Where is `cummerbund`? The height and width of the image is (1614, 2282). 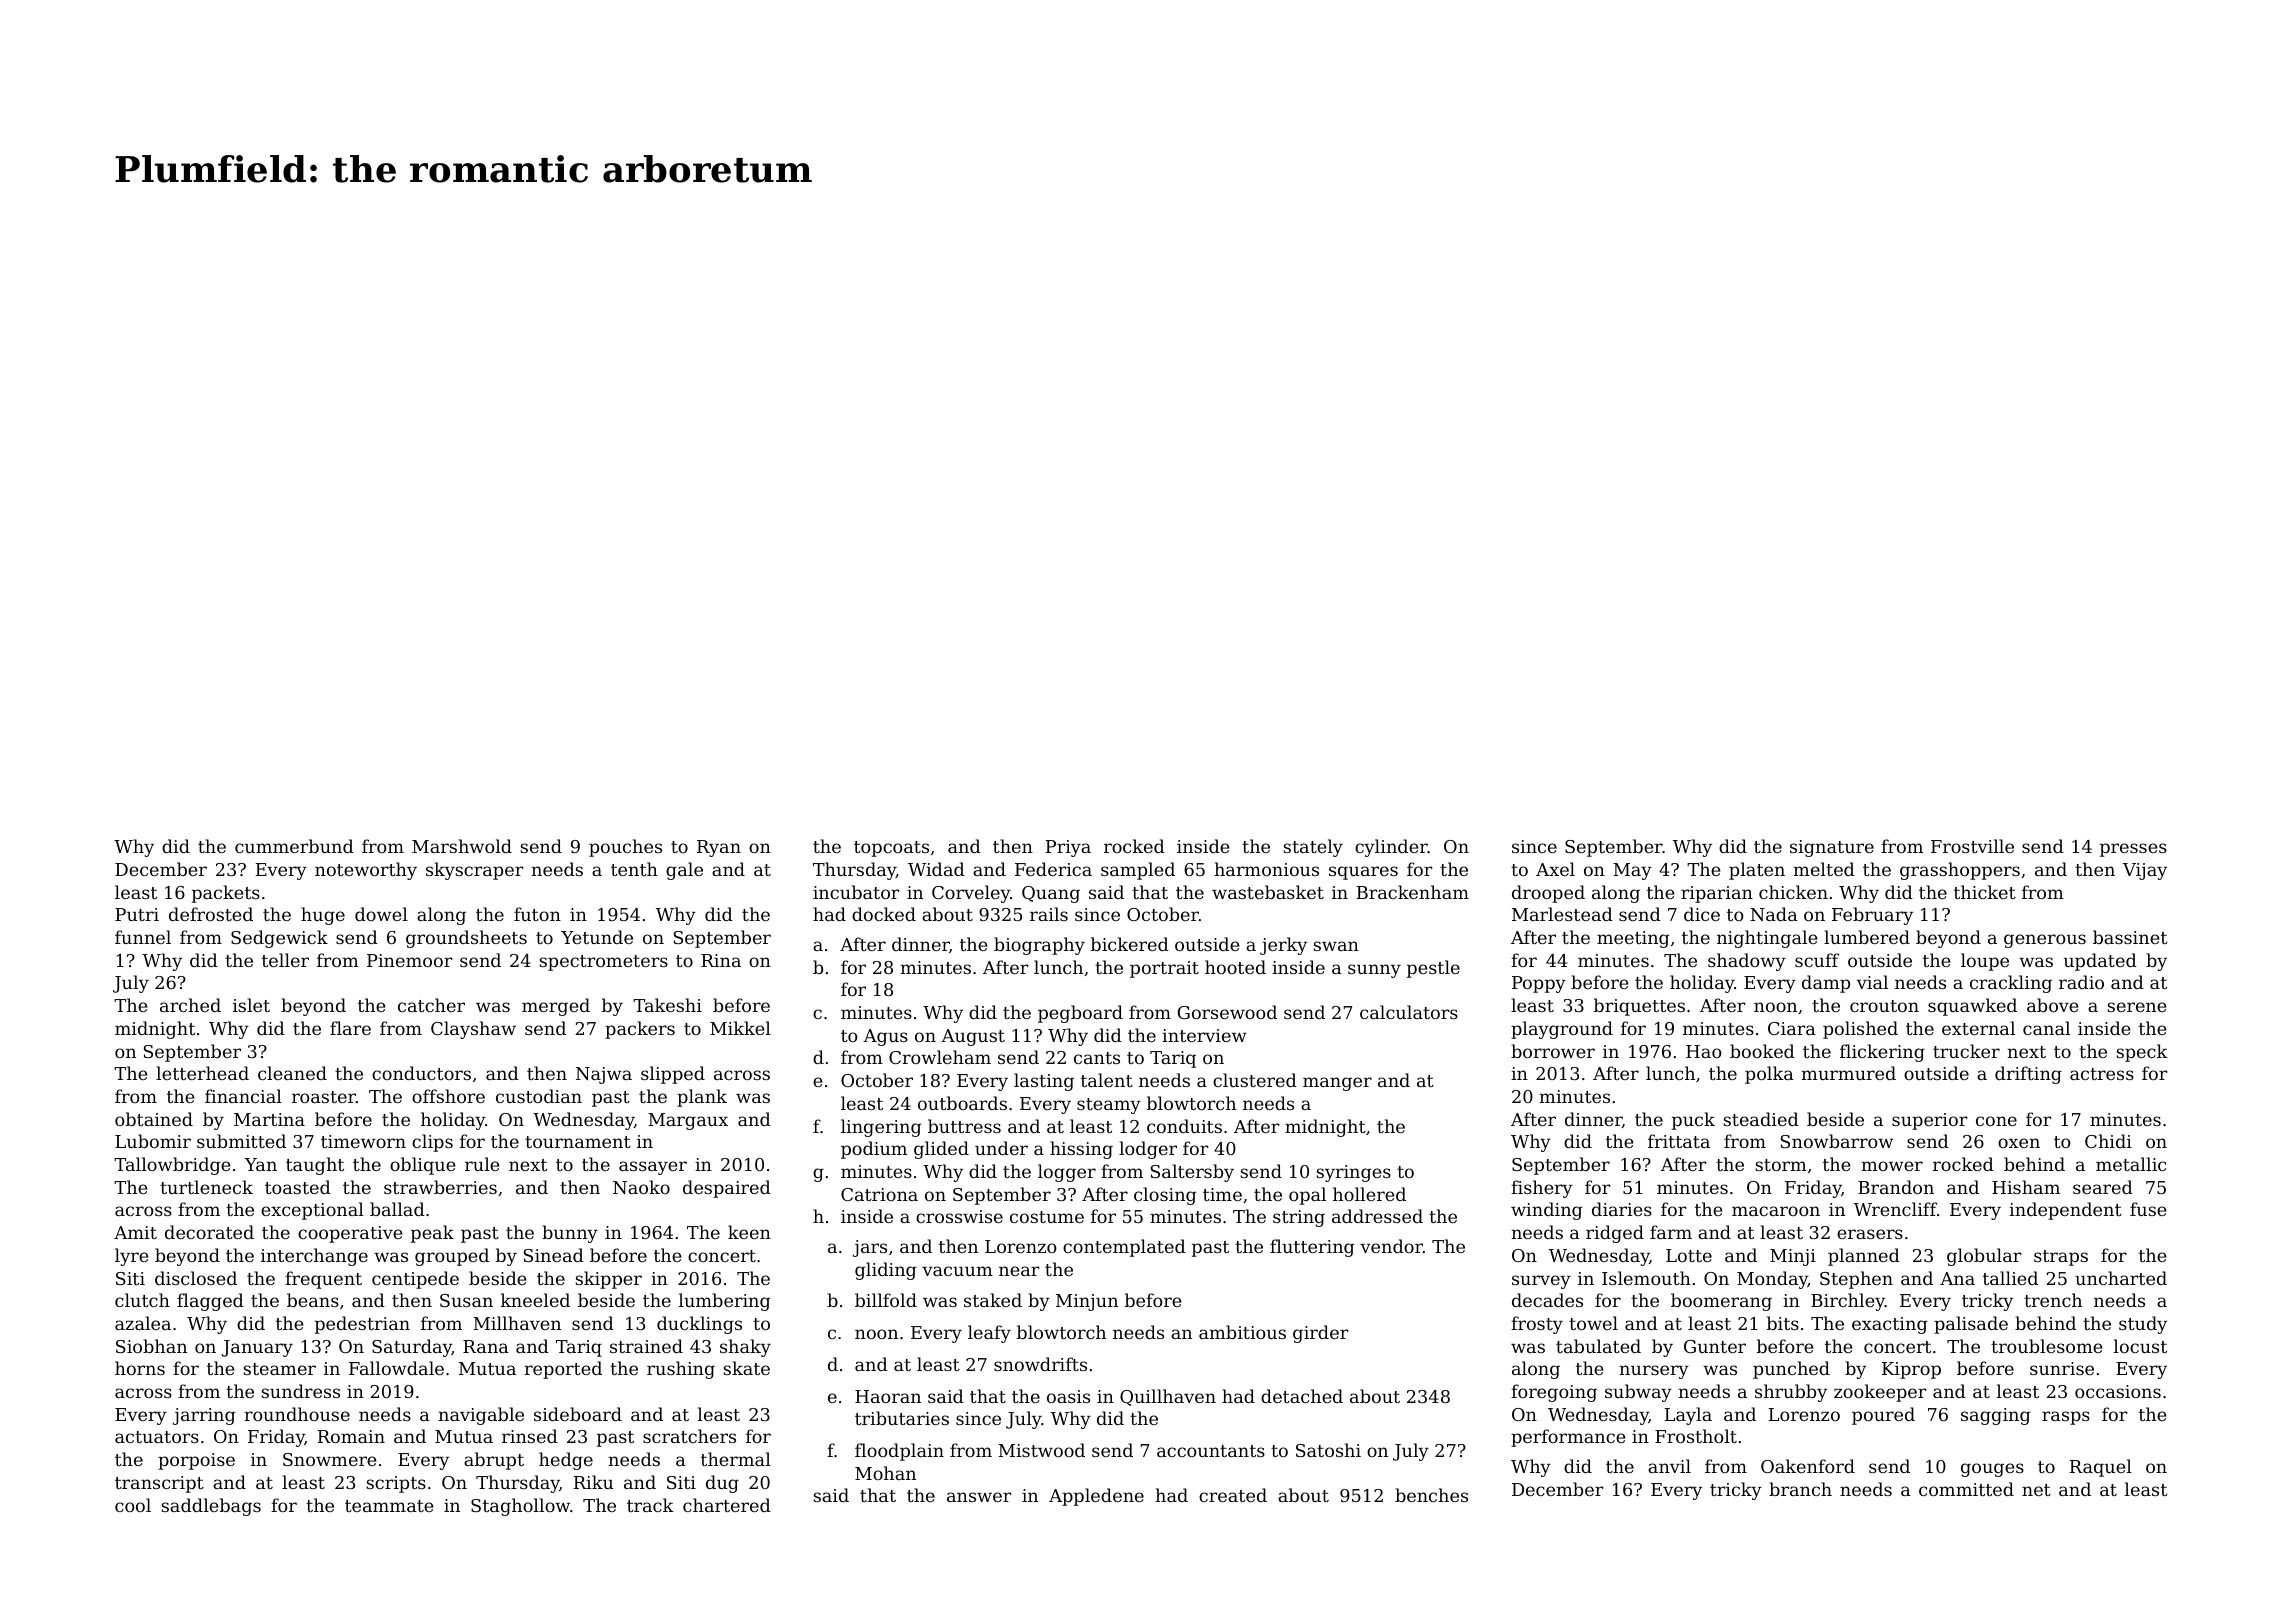 cummerbund is located at coordinates (294, 846).
